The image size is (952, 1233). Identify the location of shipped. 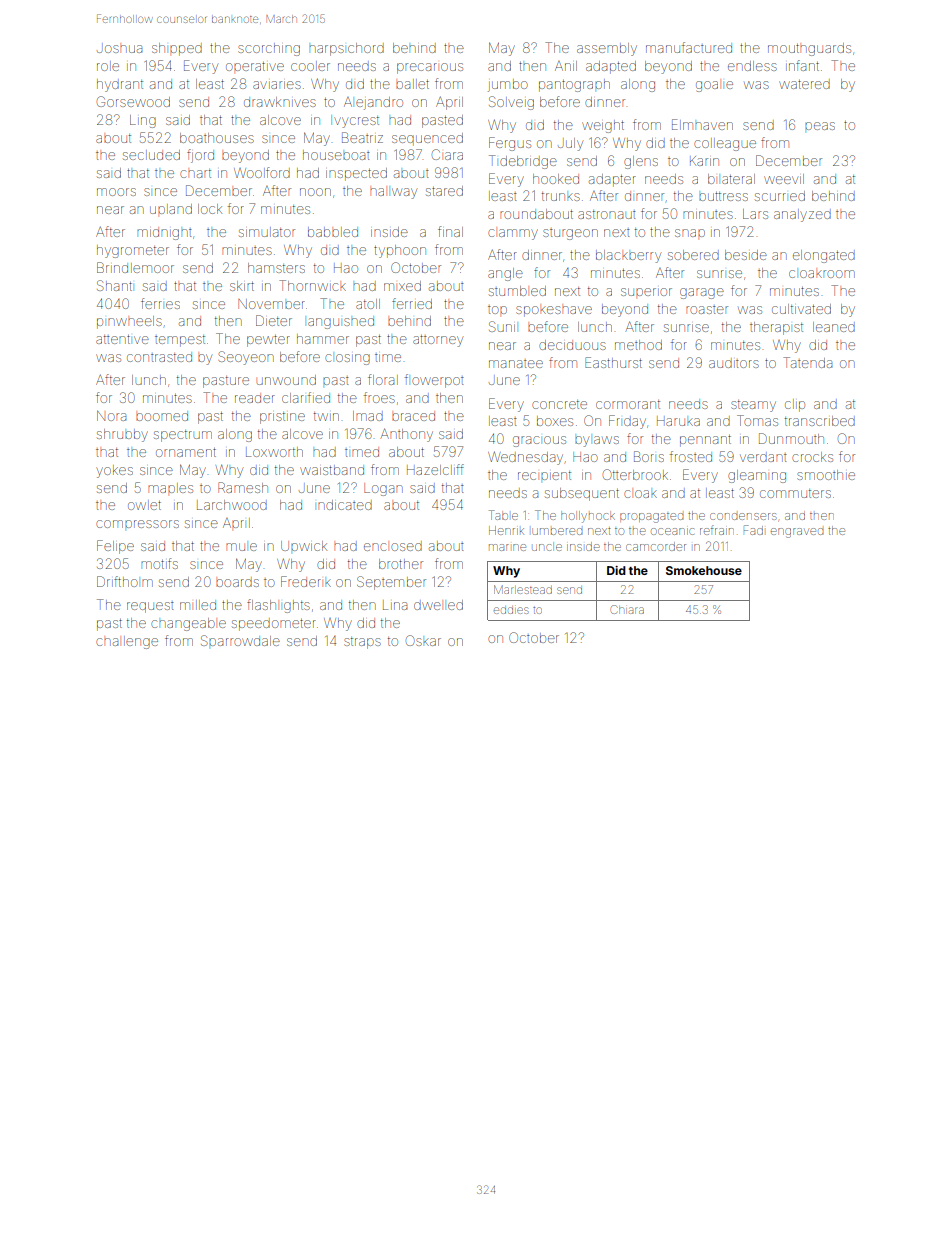
(177, 49).
